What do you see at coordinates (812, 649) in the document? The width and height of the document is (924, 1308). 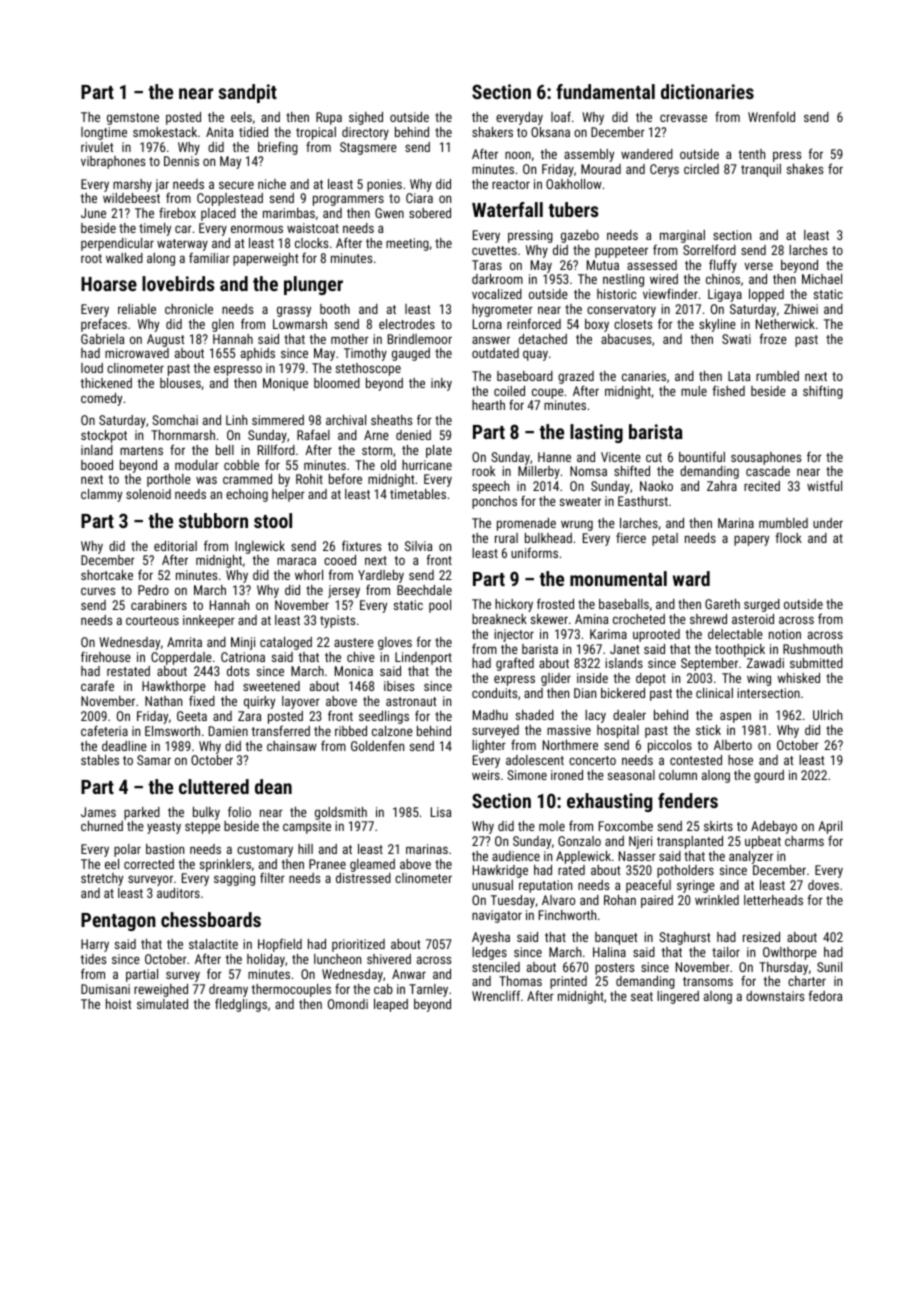 I see `Rushmouth` at bounding box center [812, 649].
